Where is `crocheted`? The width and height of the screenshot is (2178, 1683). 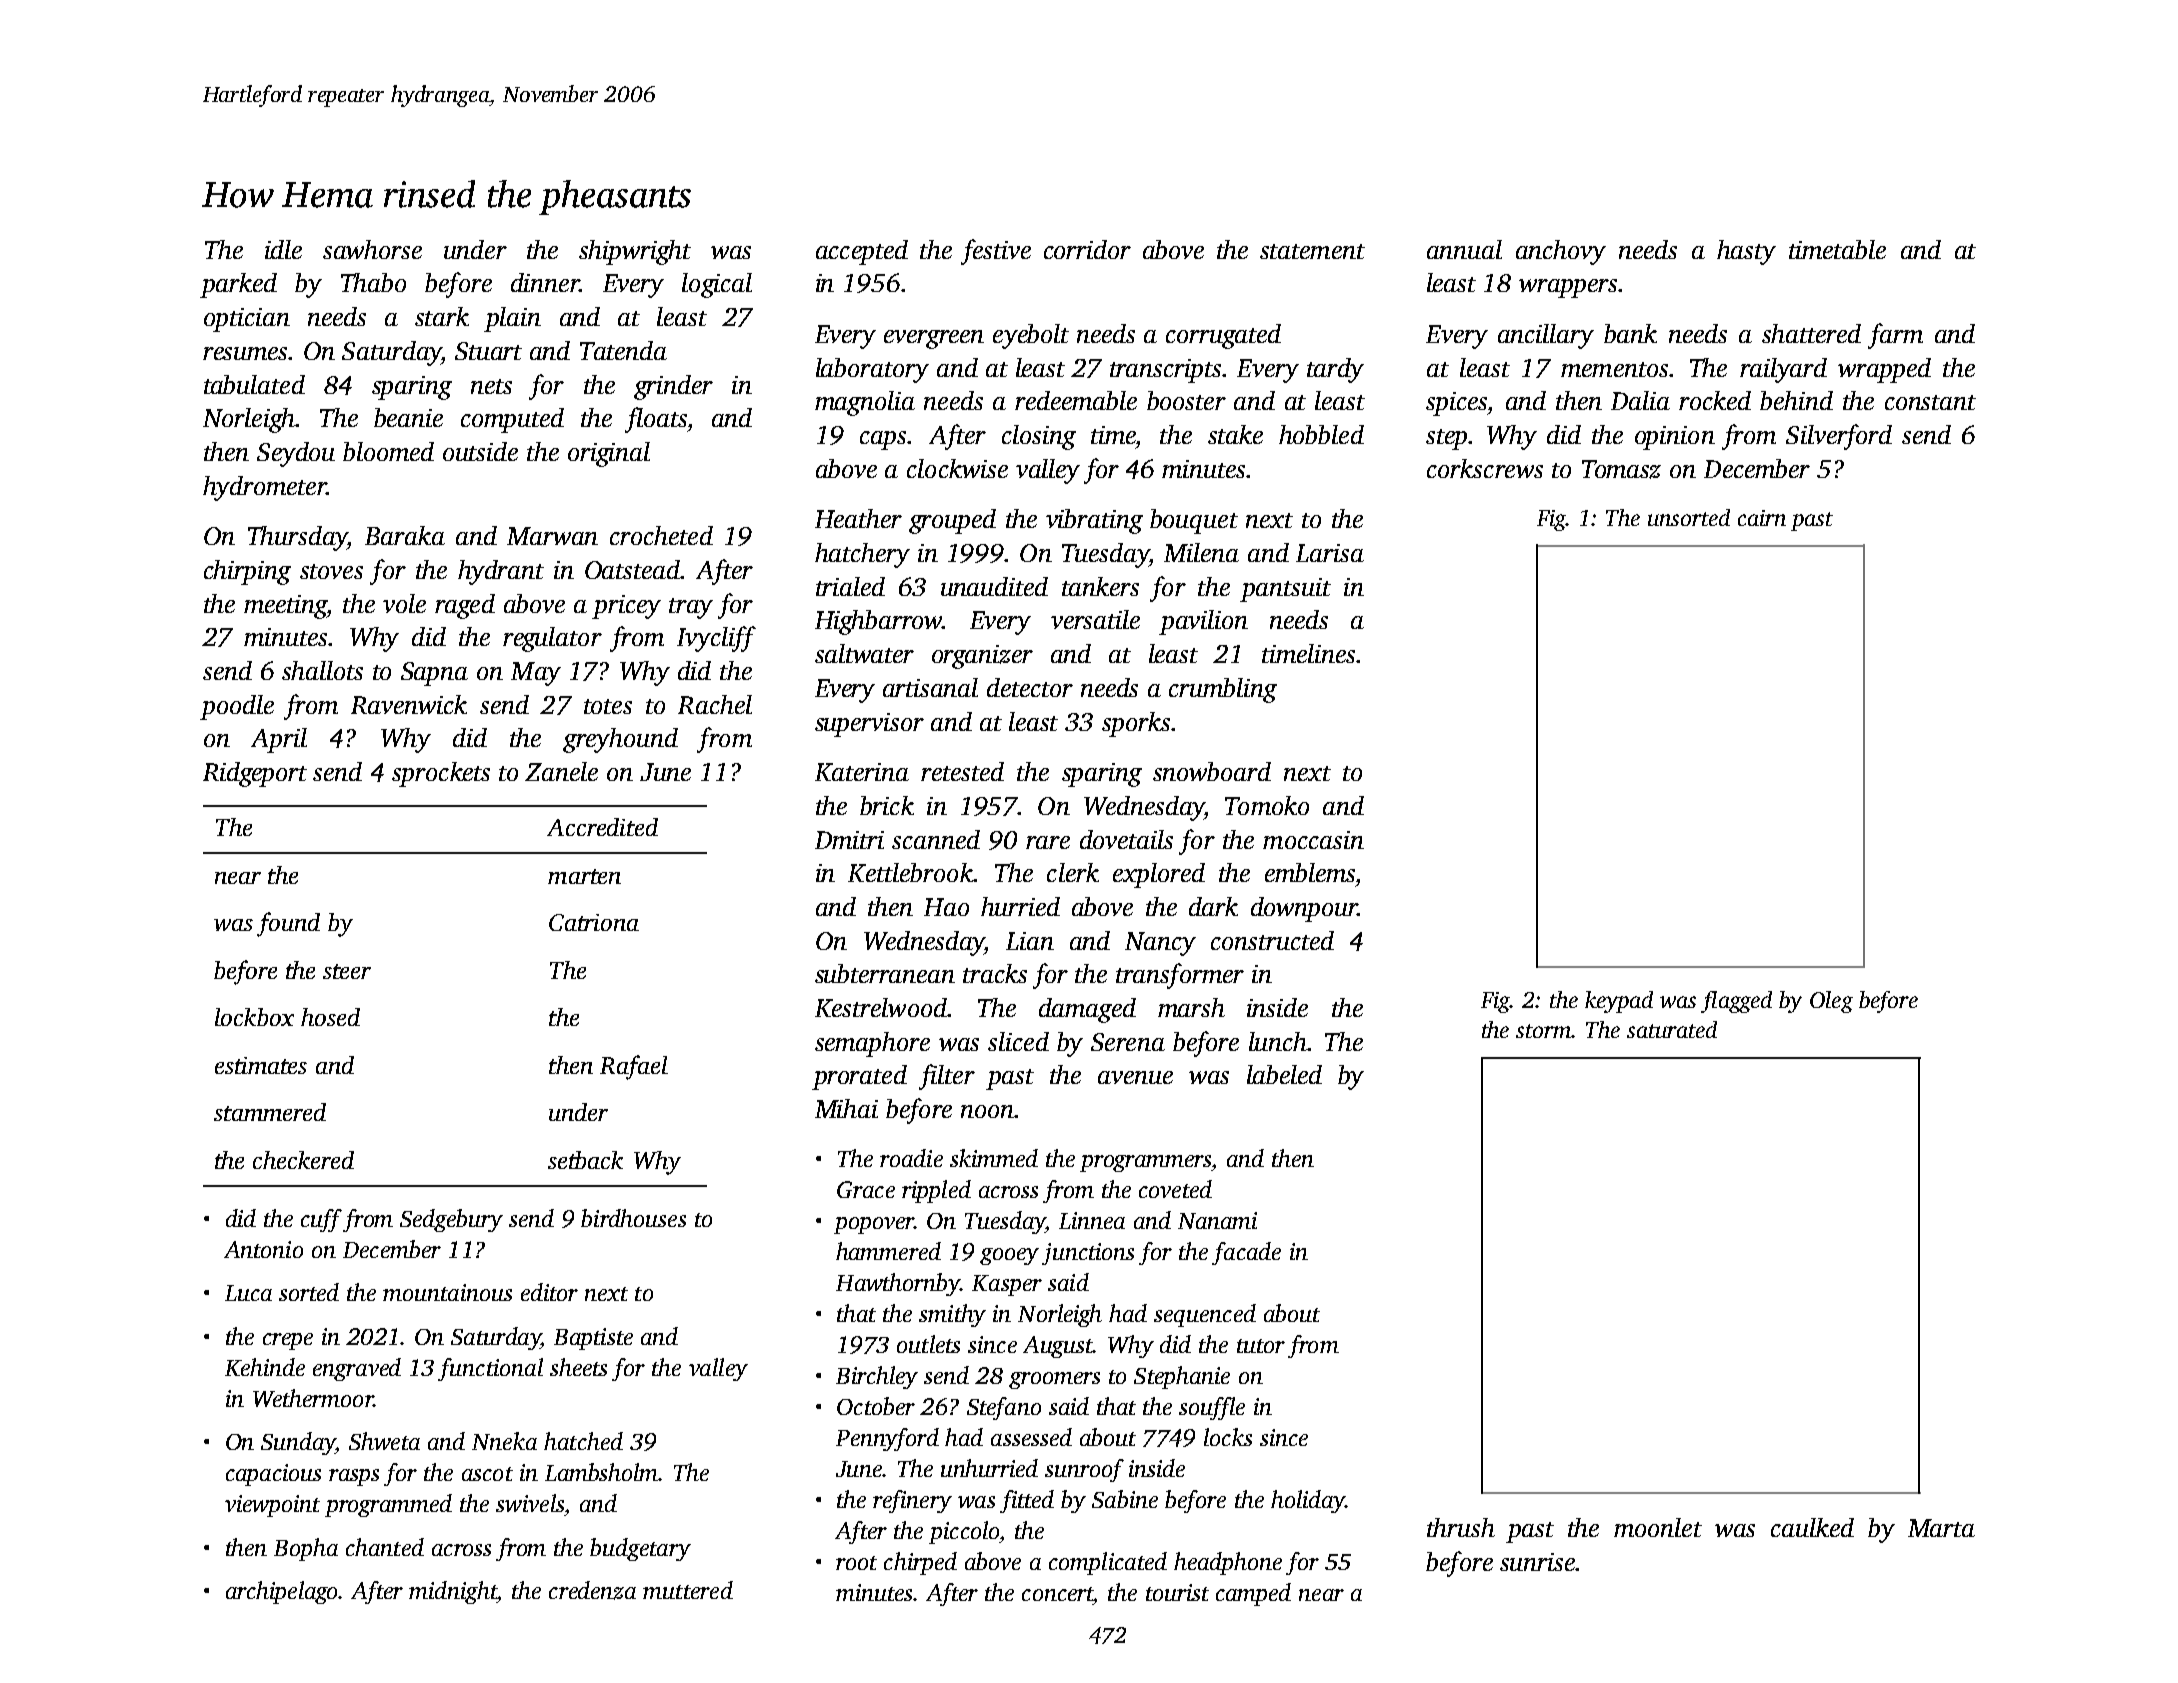
crocheted is located at coordinates (661, 535).
